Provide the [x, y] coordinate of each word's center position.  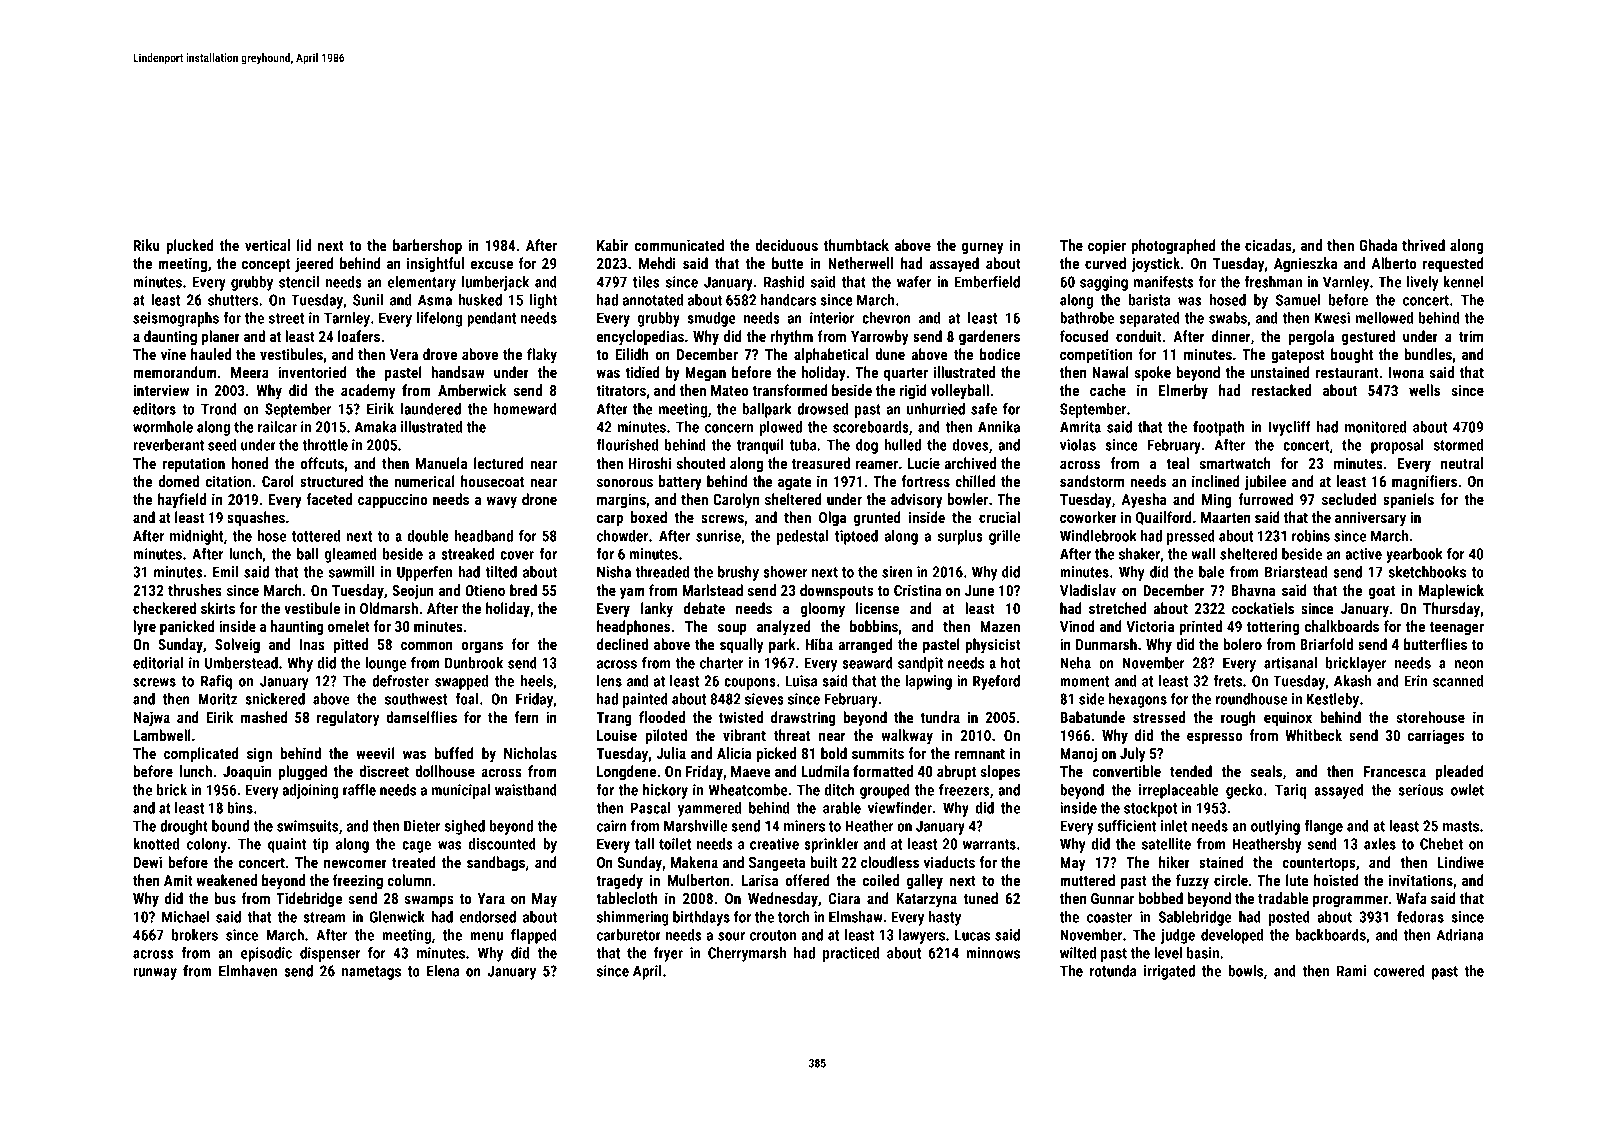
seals [1266, 771]
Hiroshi [650, 463]
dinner [1231, 336]
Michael [185, 917]
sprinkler [831, 845]
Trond [219, 409]
